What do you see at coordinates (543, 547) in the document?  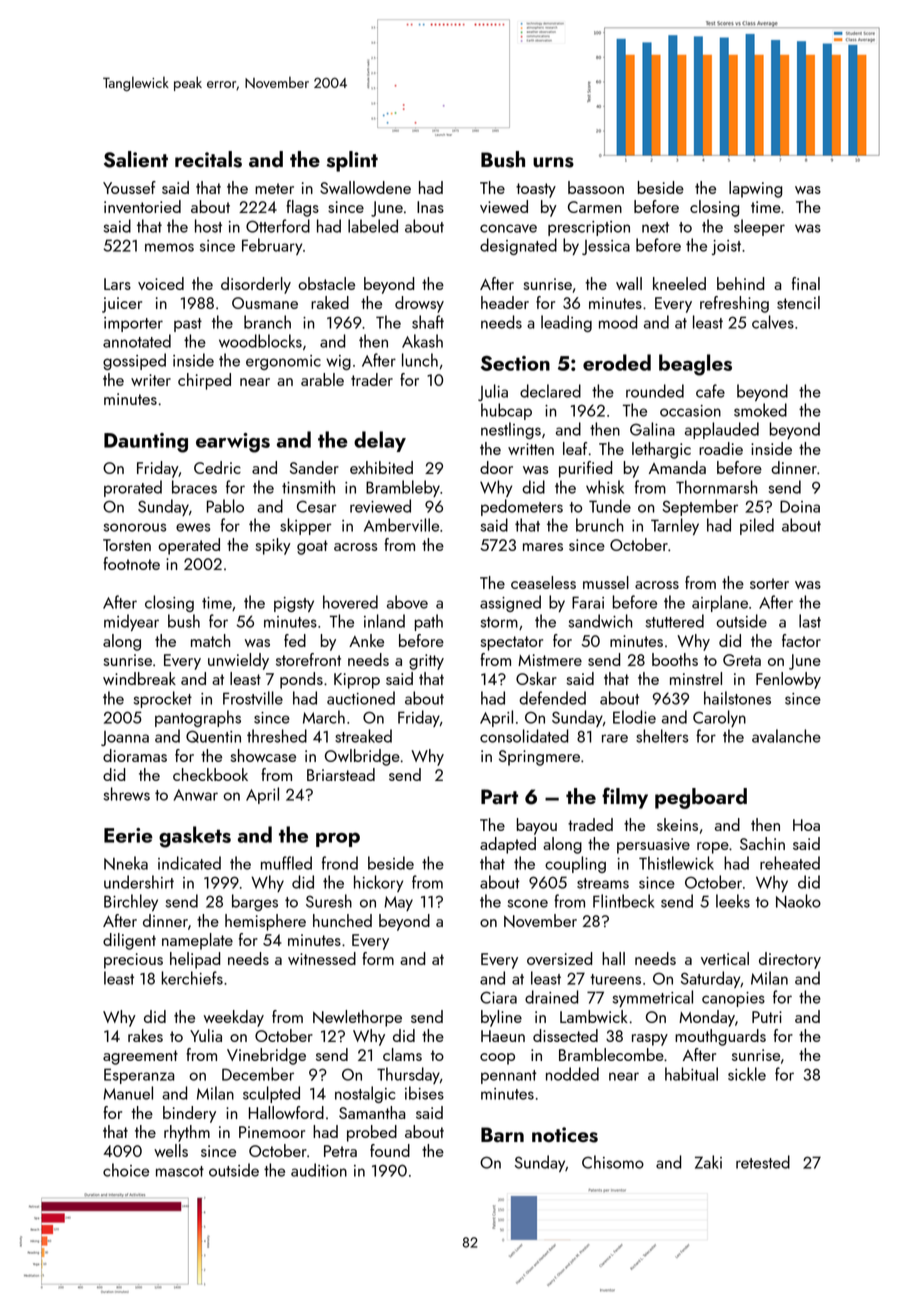 I see `mares` at bounding box center [543, 547].
